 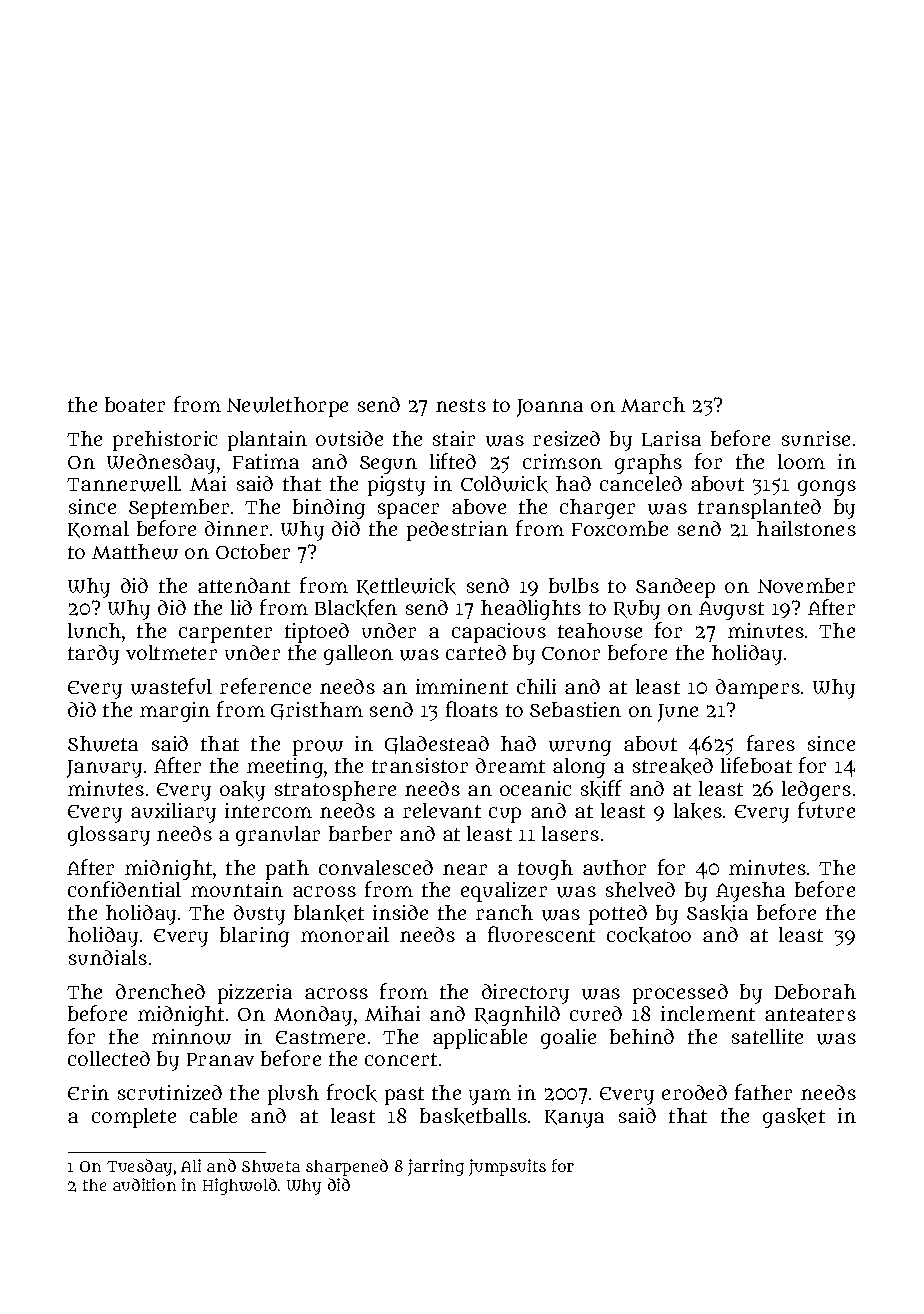 What do you see at coordinates (454, 438) in the screenshot?
I see `stair` at bounding box center [454, 438].
